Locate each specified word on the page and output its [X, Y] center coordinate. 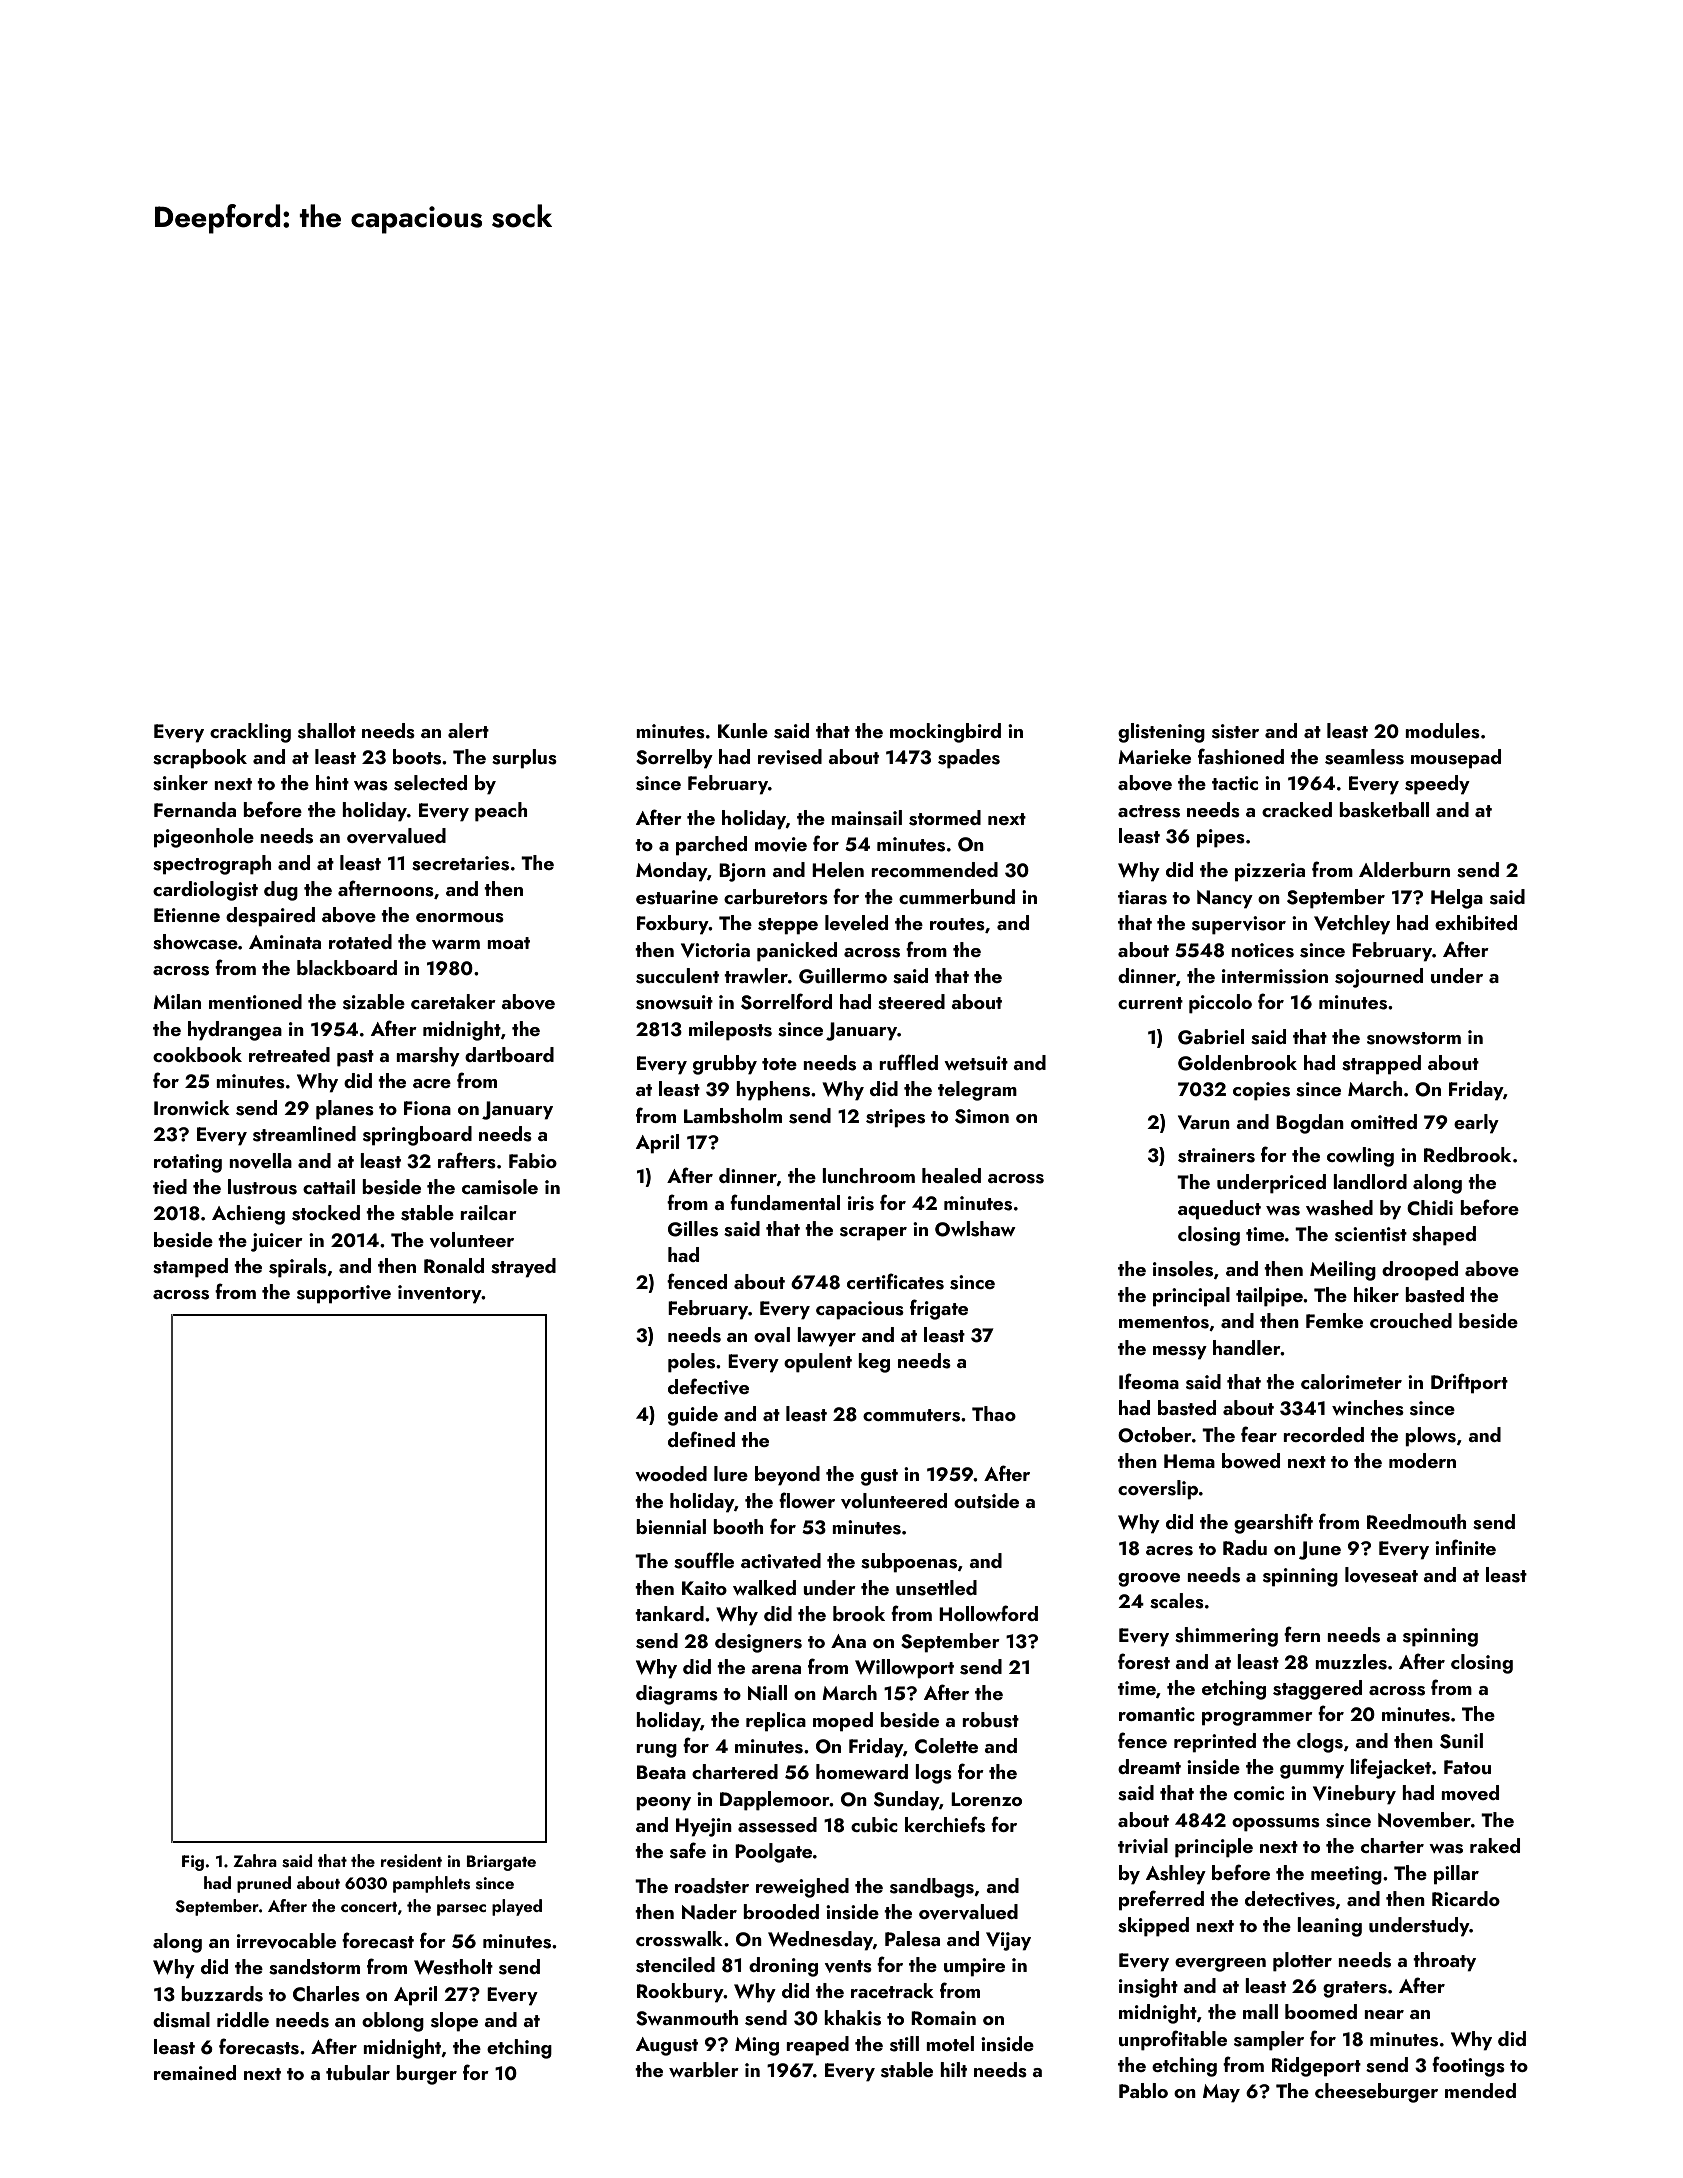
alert [468, 730]
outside [986, 1501]
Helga [1457, 899]
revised [790, 757]
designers [758, 1643]
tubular [358, 2072]
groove [1149, 1580]
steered [911, 1002]
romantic [1157, 1714]
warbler [704, 2069]
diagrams [677, 1695]
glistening [1161, 733]
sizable [374, 1002]
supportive [344, 1294]
